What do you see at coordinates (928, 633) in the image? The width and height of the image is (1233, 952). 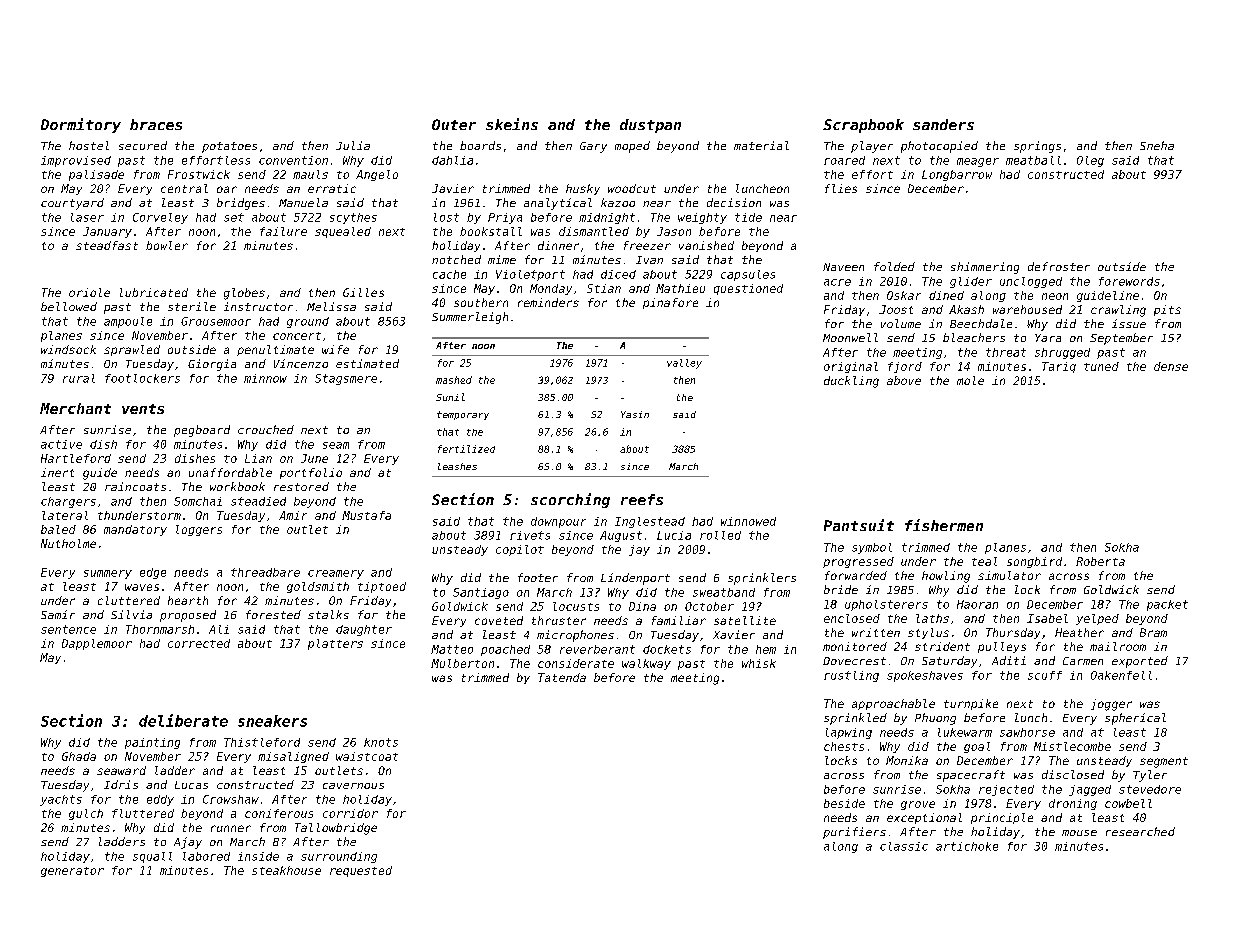 I see `stylus` at bounding box center [928, 633].
